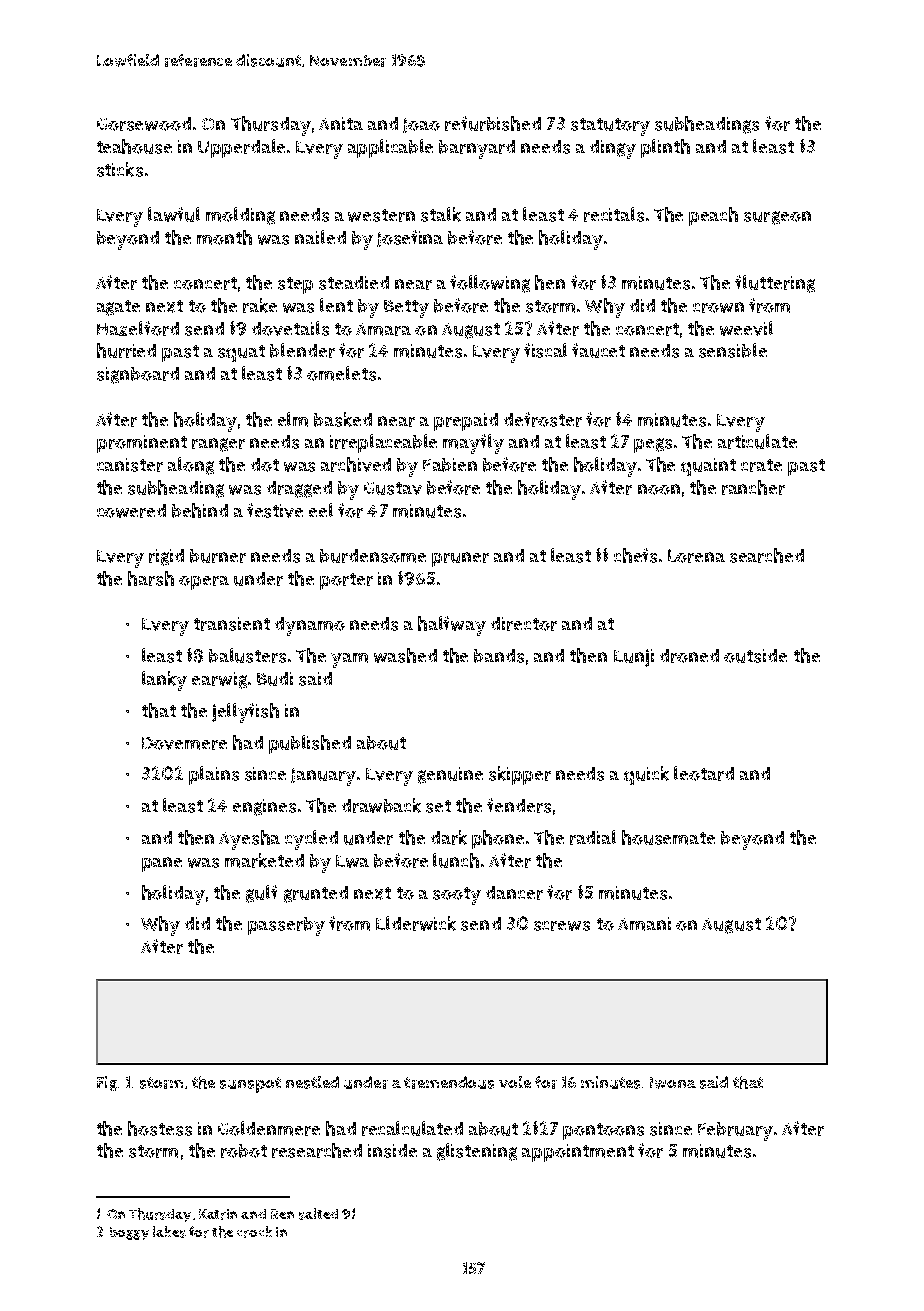  I want to click on lakes, so click(169, 1232).
